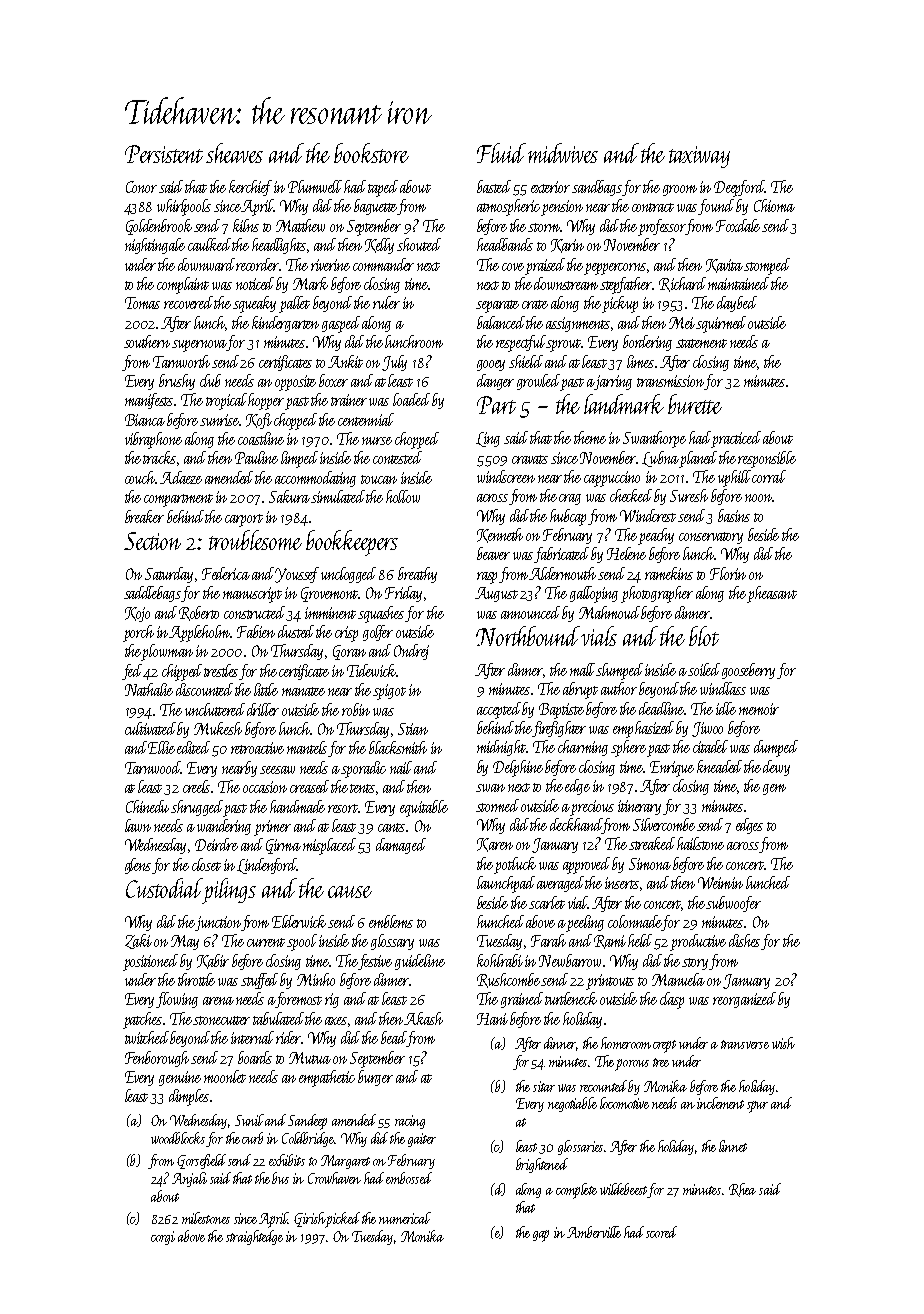 The width and height of the screenshot is (924, 1314). What do you see at coordinates (287, 1160) in the screenshot?
I see `exhibits` at bounding box center [287, 1160].
